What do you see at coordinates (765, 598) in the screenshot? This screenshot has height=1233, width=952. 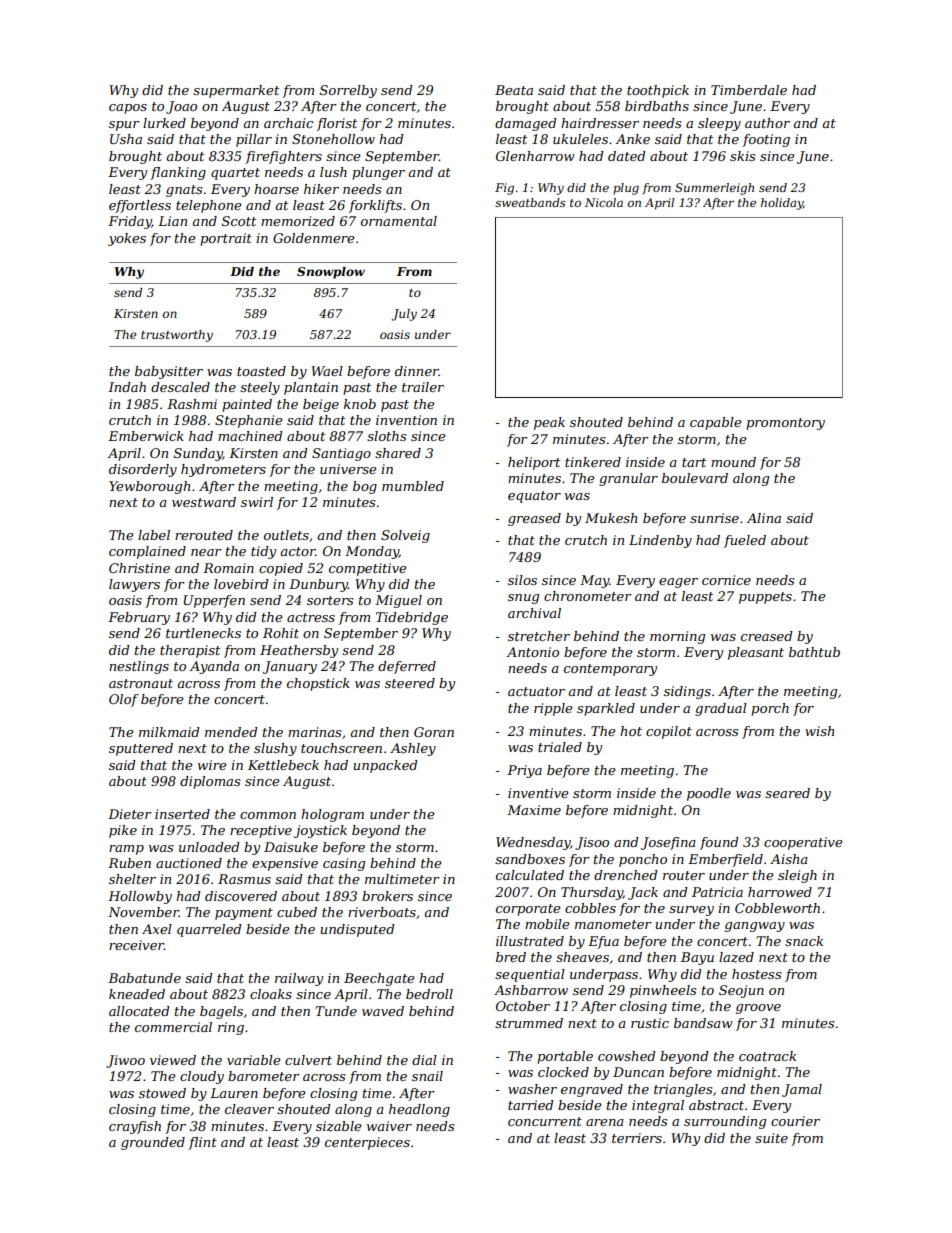 I see `puppets` at bounding box center [765, 598].
